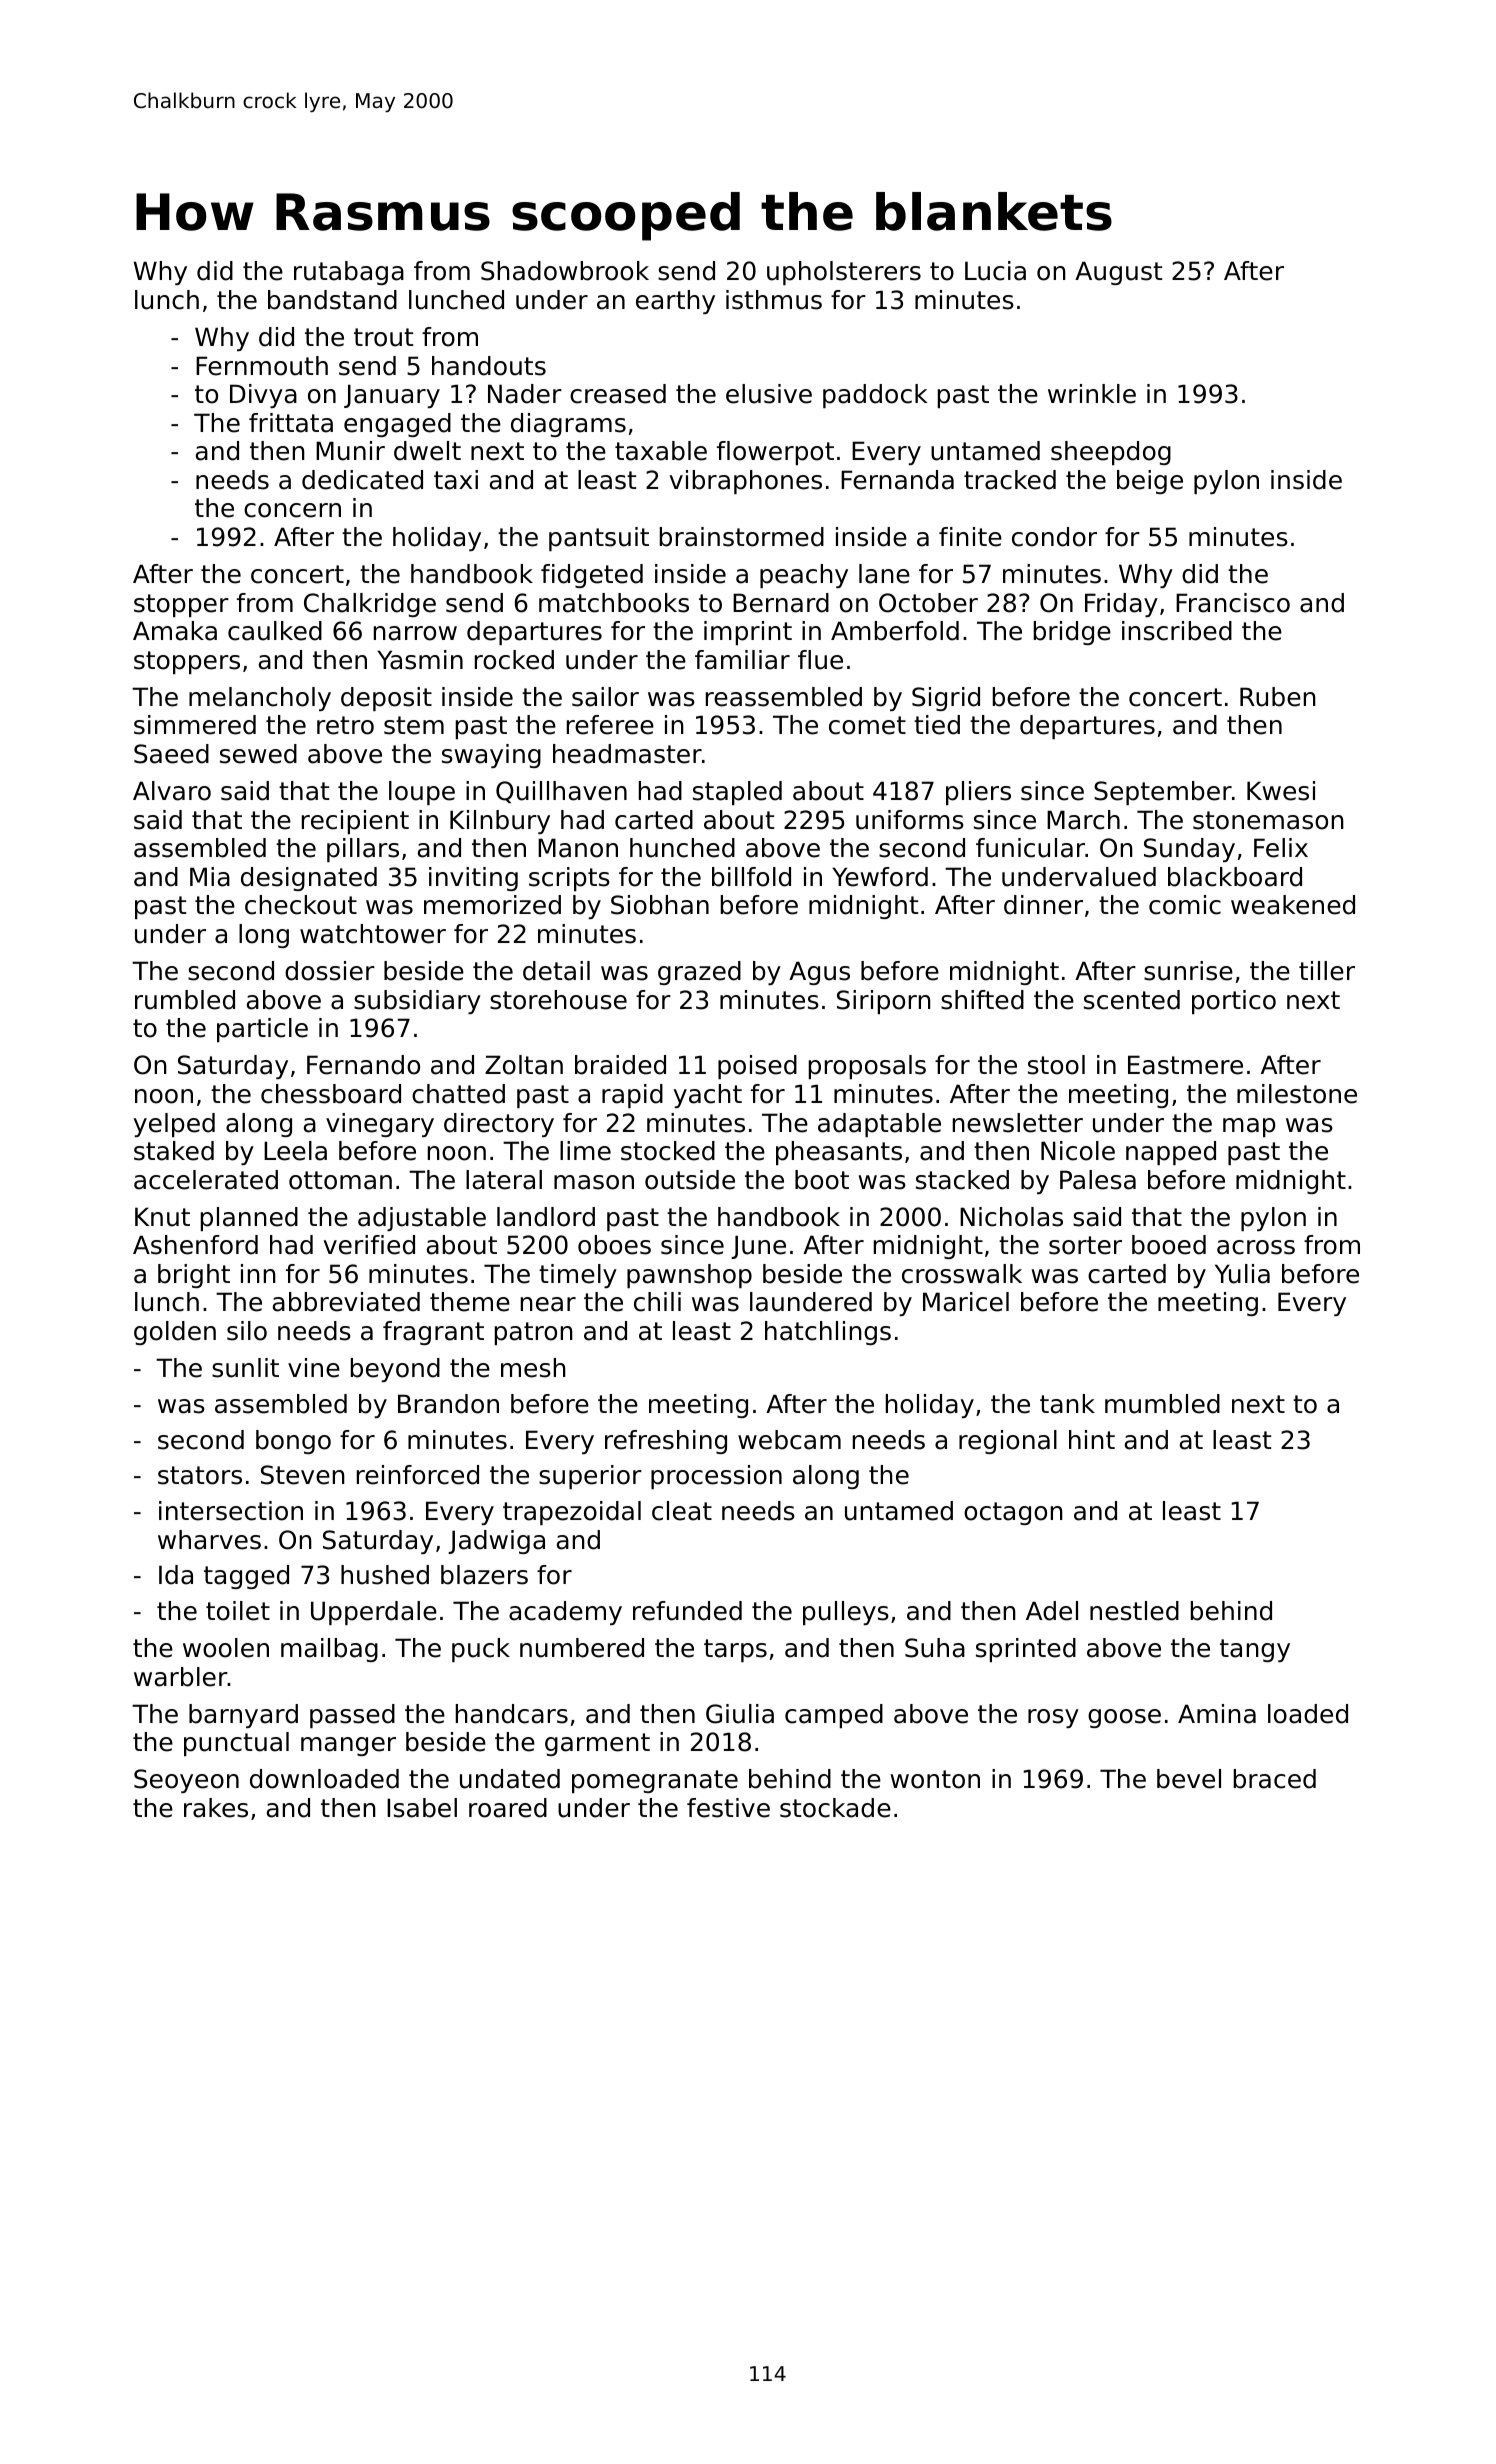 The image size is (1496, 2464). I want to click on braced, so click(1275, 1779).
